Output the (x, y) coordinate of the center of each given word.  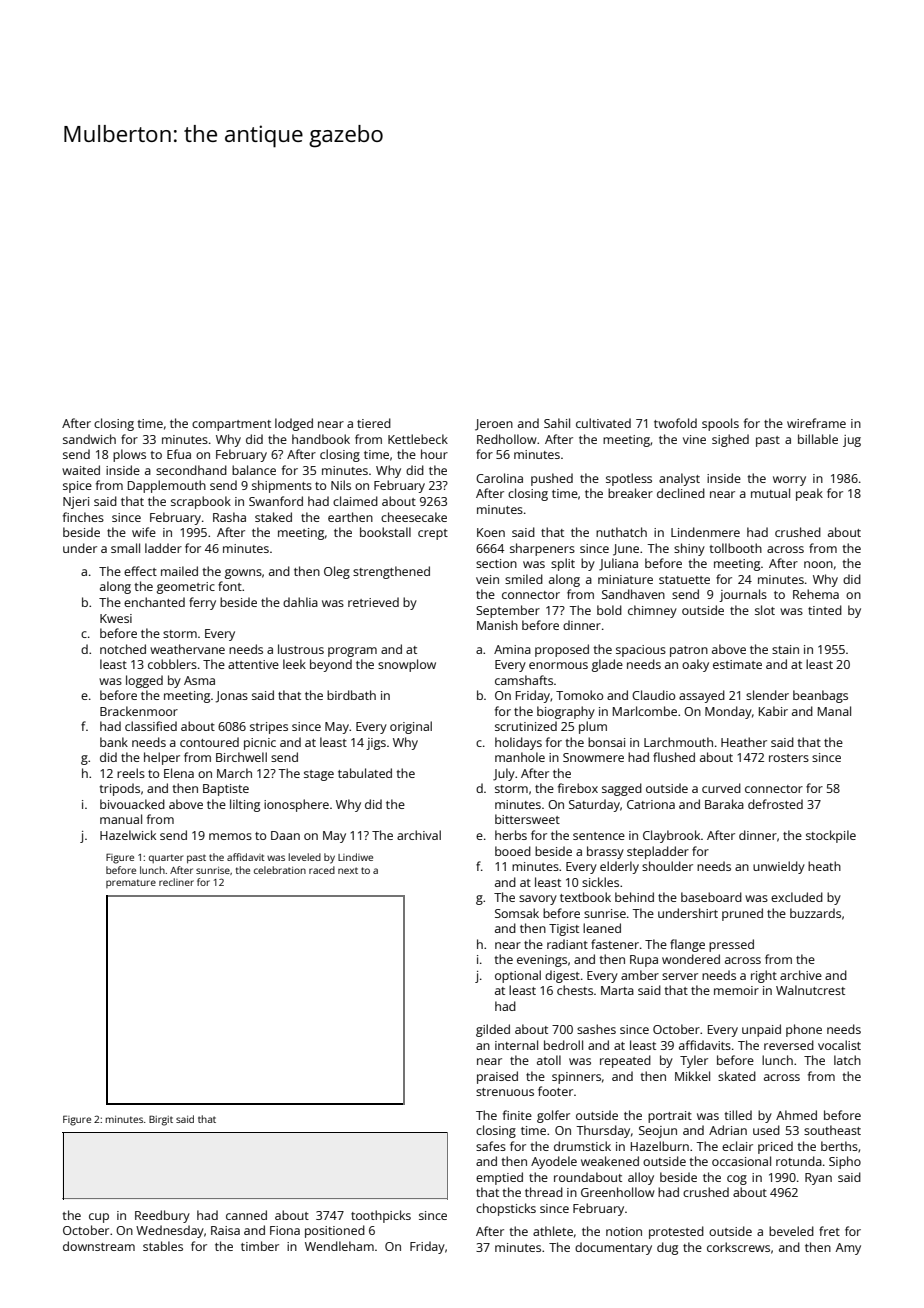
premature (131, 883)
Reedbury (162, 1216)
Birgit (161, 1120)
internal (516, 1045)
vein (487, 579)
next (348, 870)
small (125, 548)
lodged (294, 424)
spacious (641, 651)
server (680, 976)
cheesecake (414, 517)
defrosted (775, 804)
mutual (770, 493)
